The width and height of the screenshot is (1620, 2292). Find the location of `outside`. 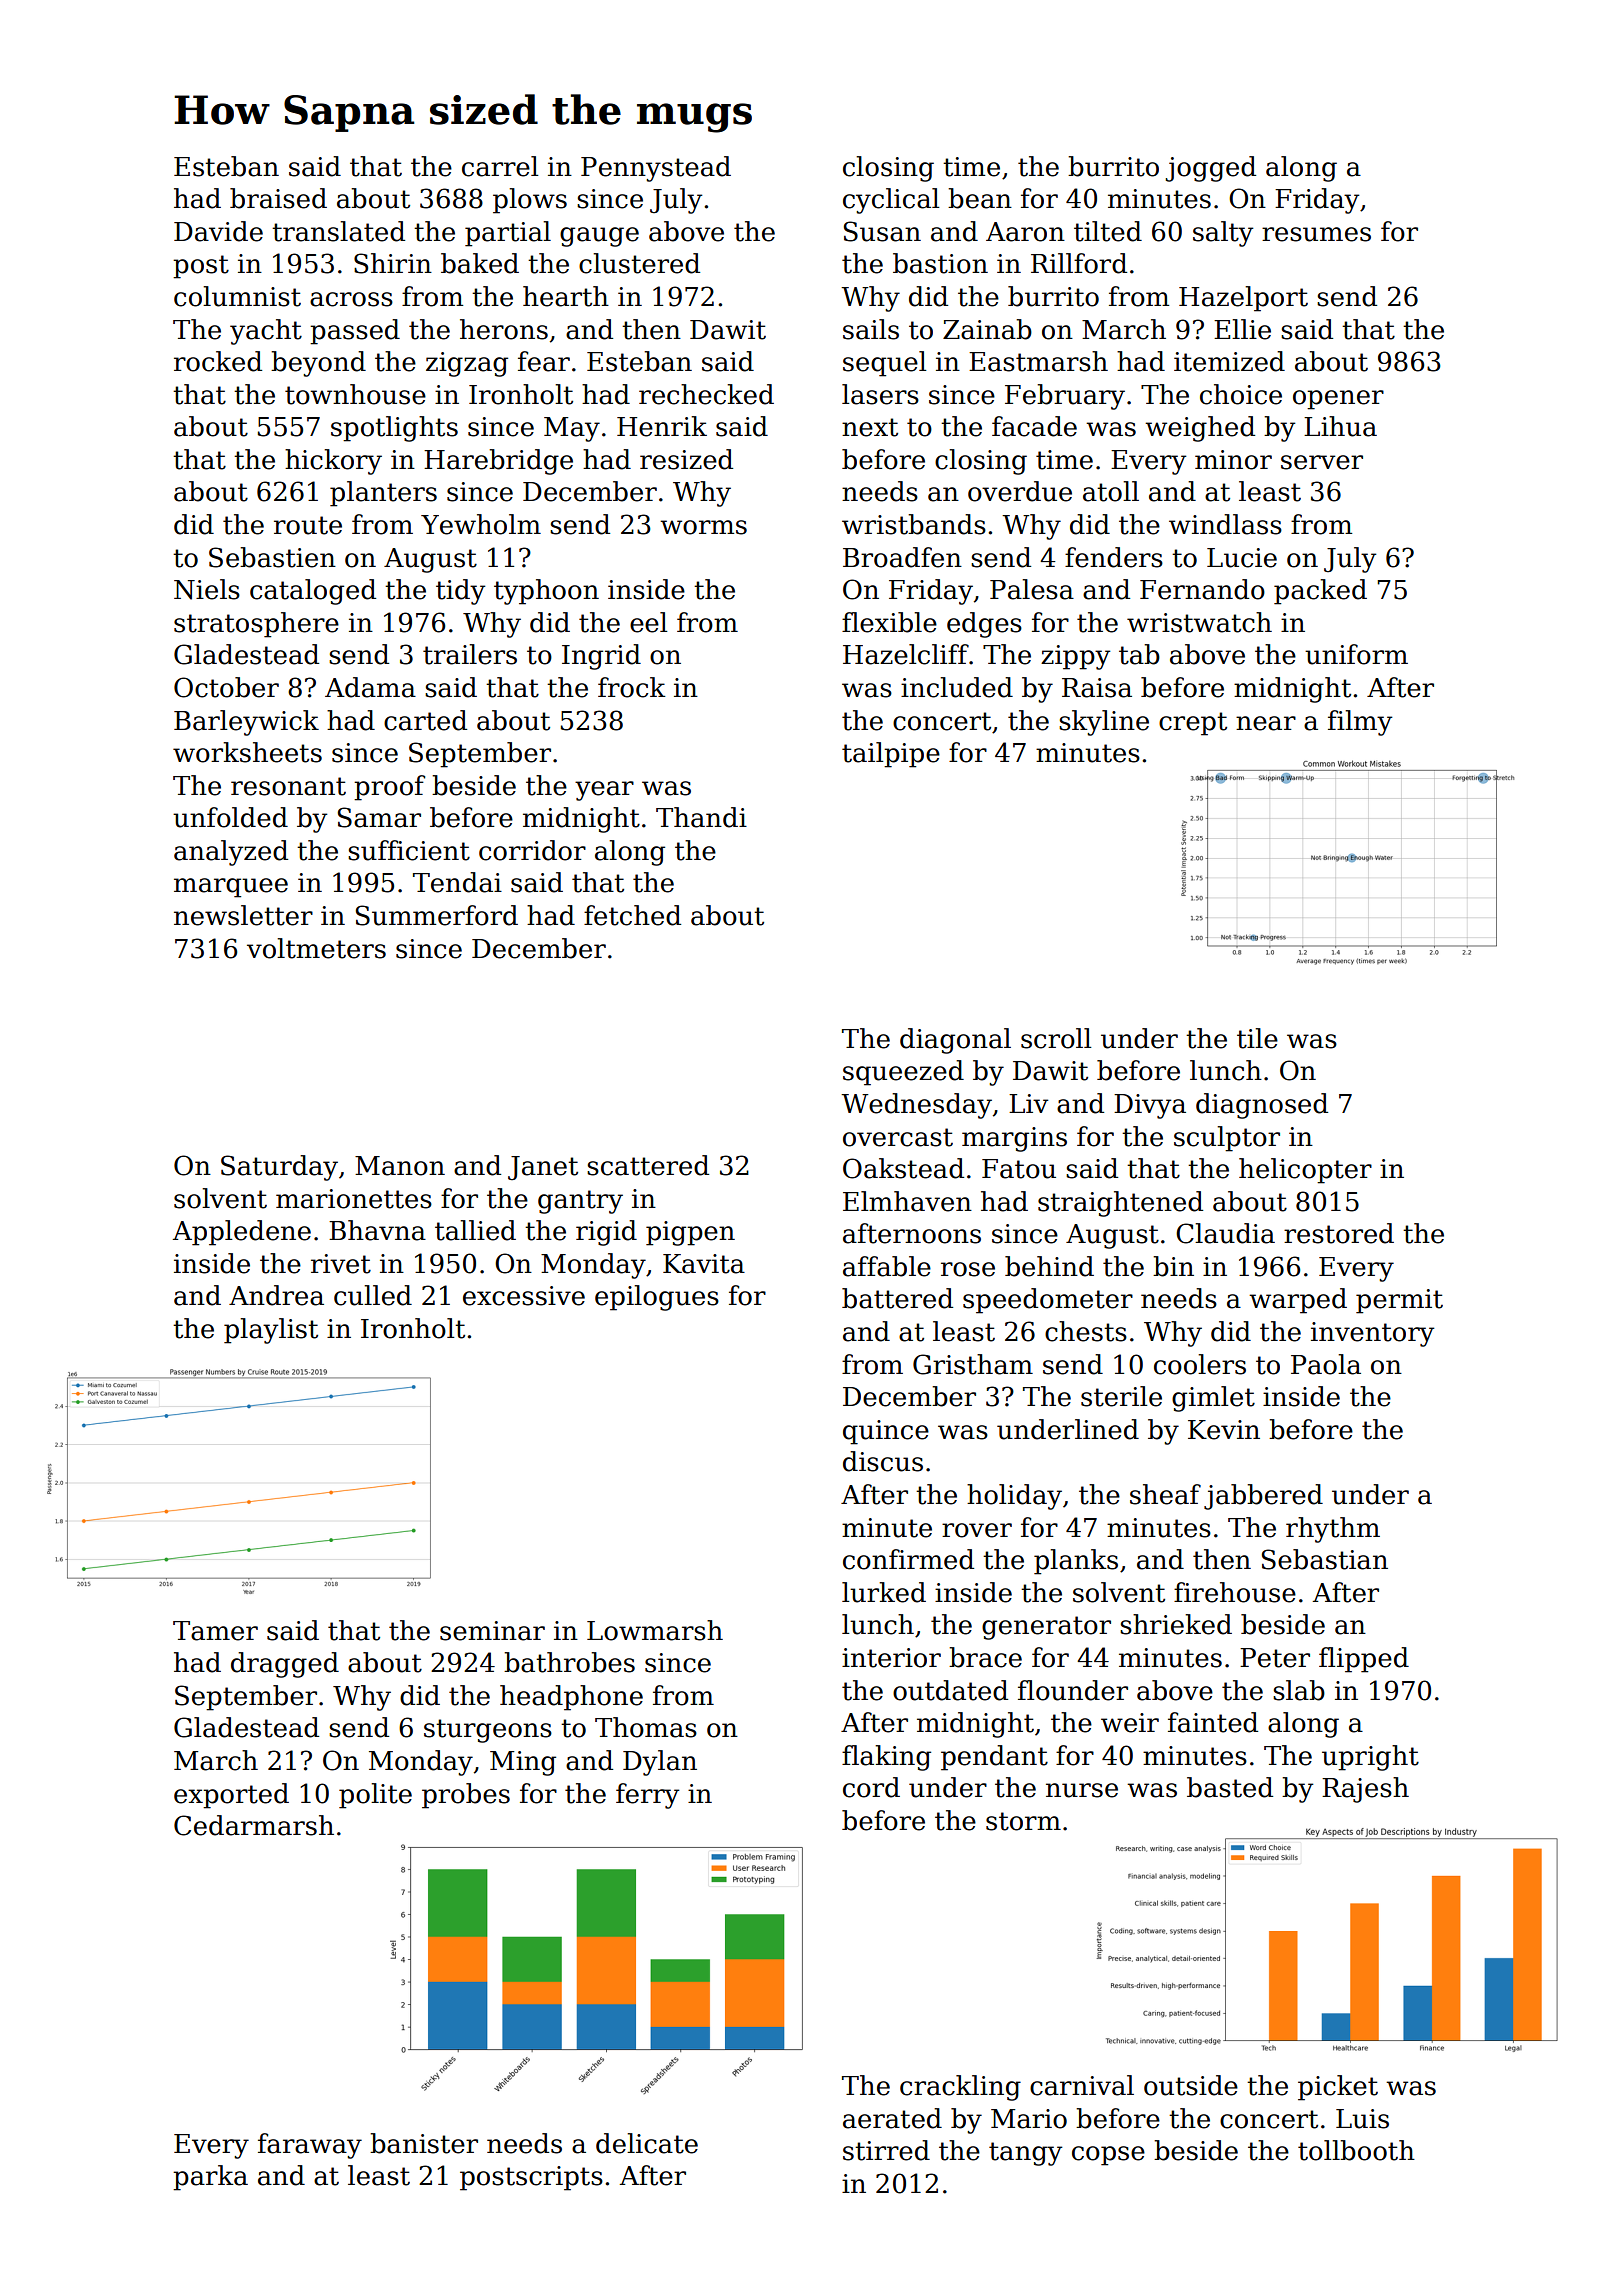

outside is located at coordinates (1191, 2085).
